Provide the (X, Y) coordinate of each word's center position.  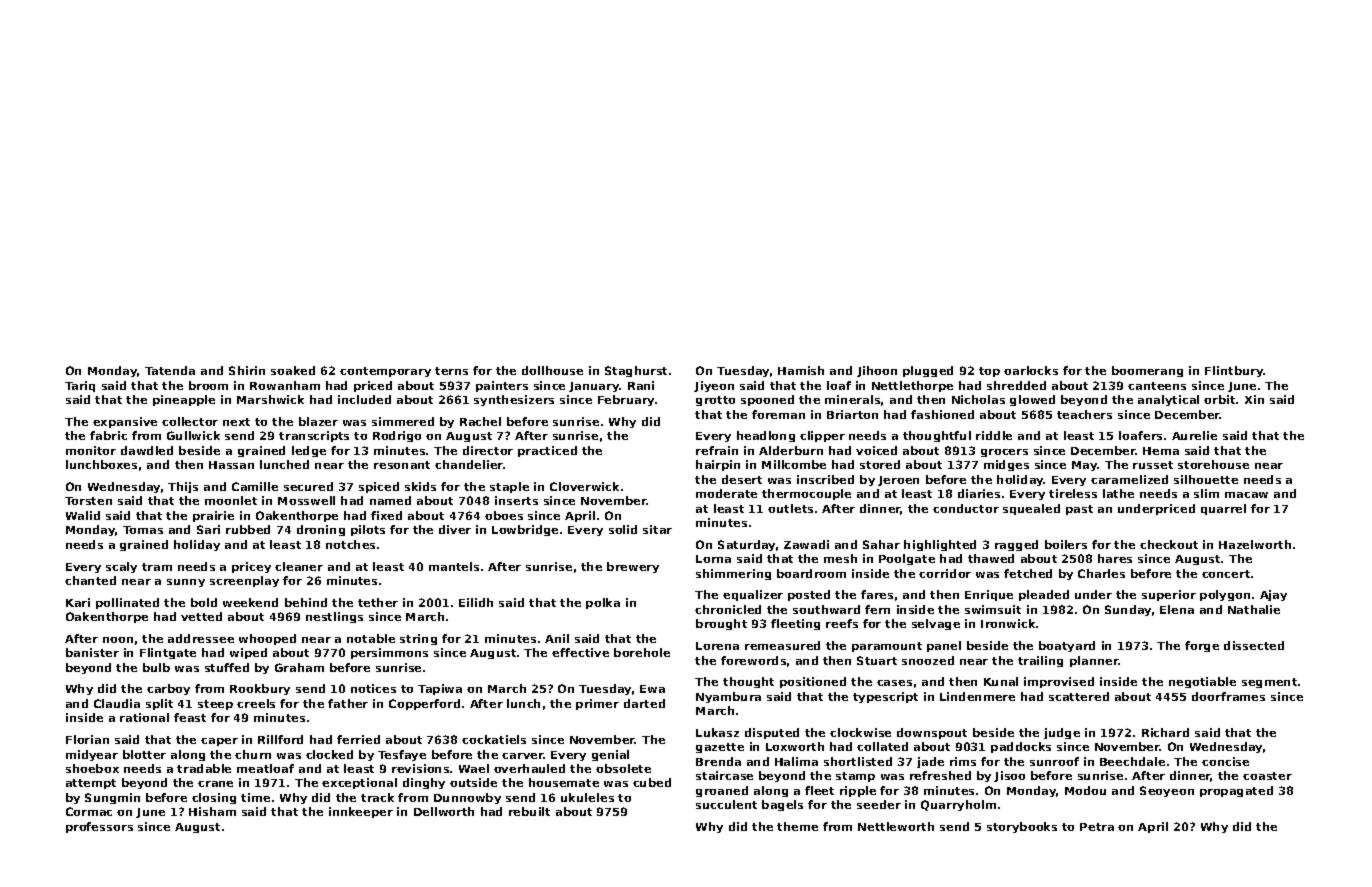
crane (215, 784)
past (1079, 510)
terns (451, 371)
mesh (840, 558)
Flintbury (1234, 371)
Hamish (801, 370)
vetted (201, 616)
